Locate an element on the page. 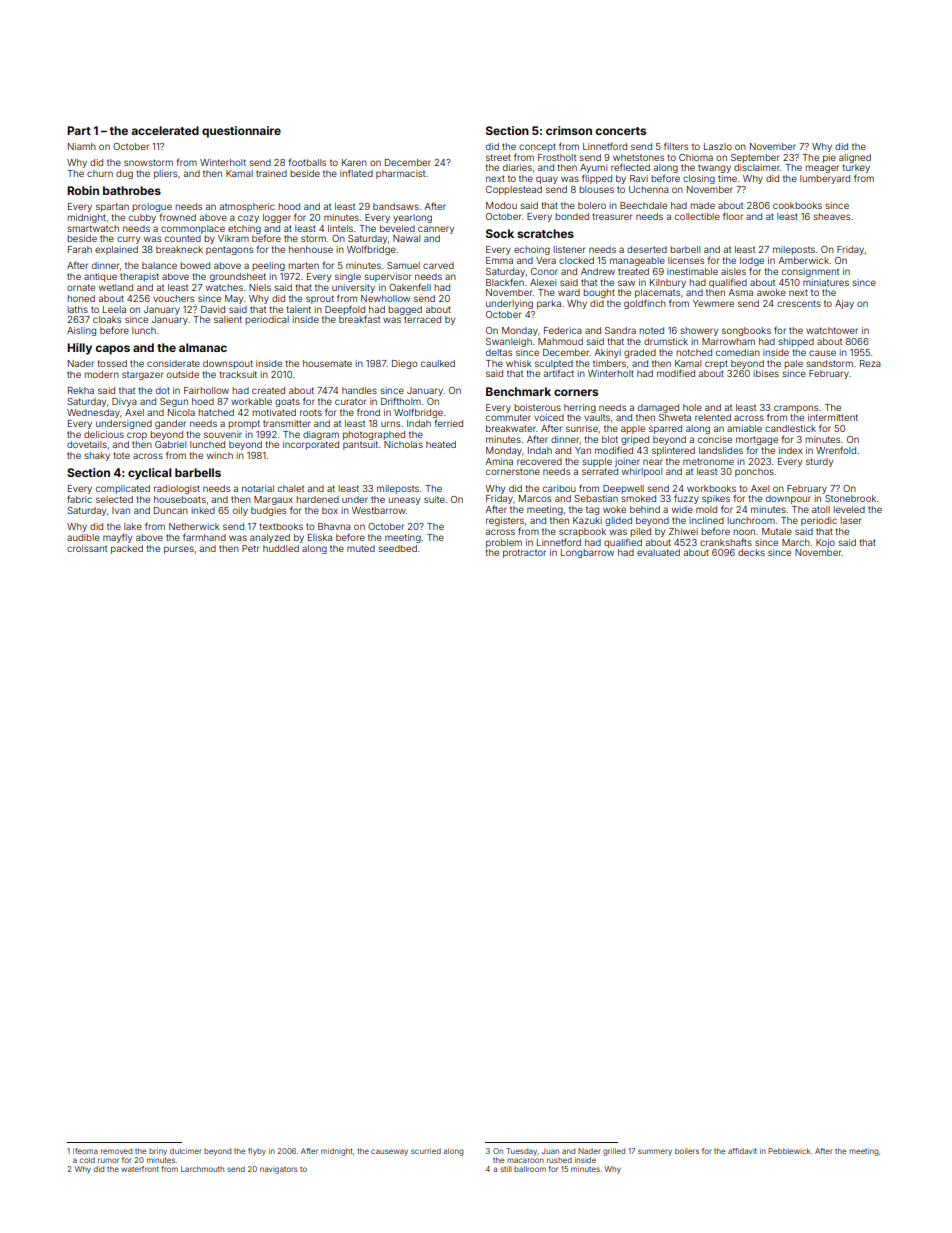 Image resolution: width=952 pixels, height=1233 pixels. Yewmere is located at coordinates (713, 303).
